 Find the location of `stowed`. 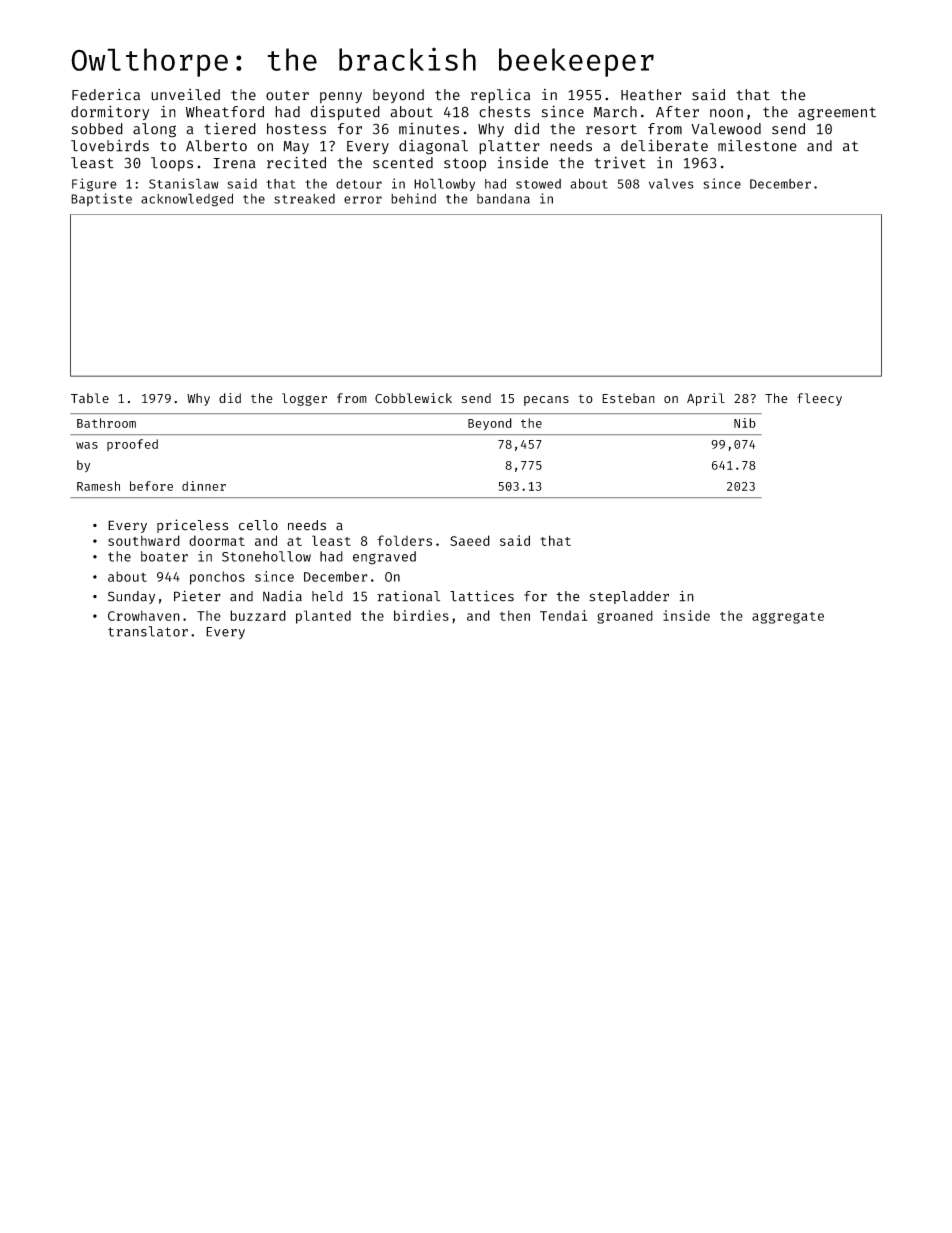

stowed is located at coordinates (538, 184).
